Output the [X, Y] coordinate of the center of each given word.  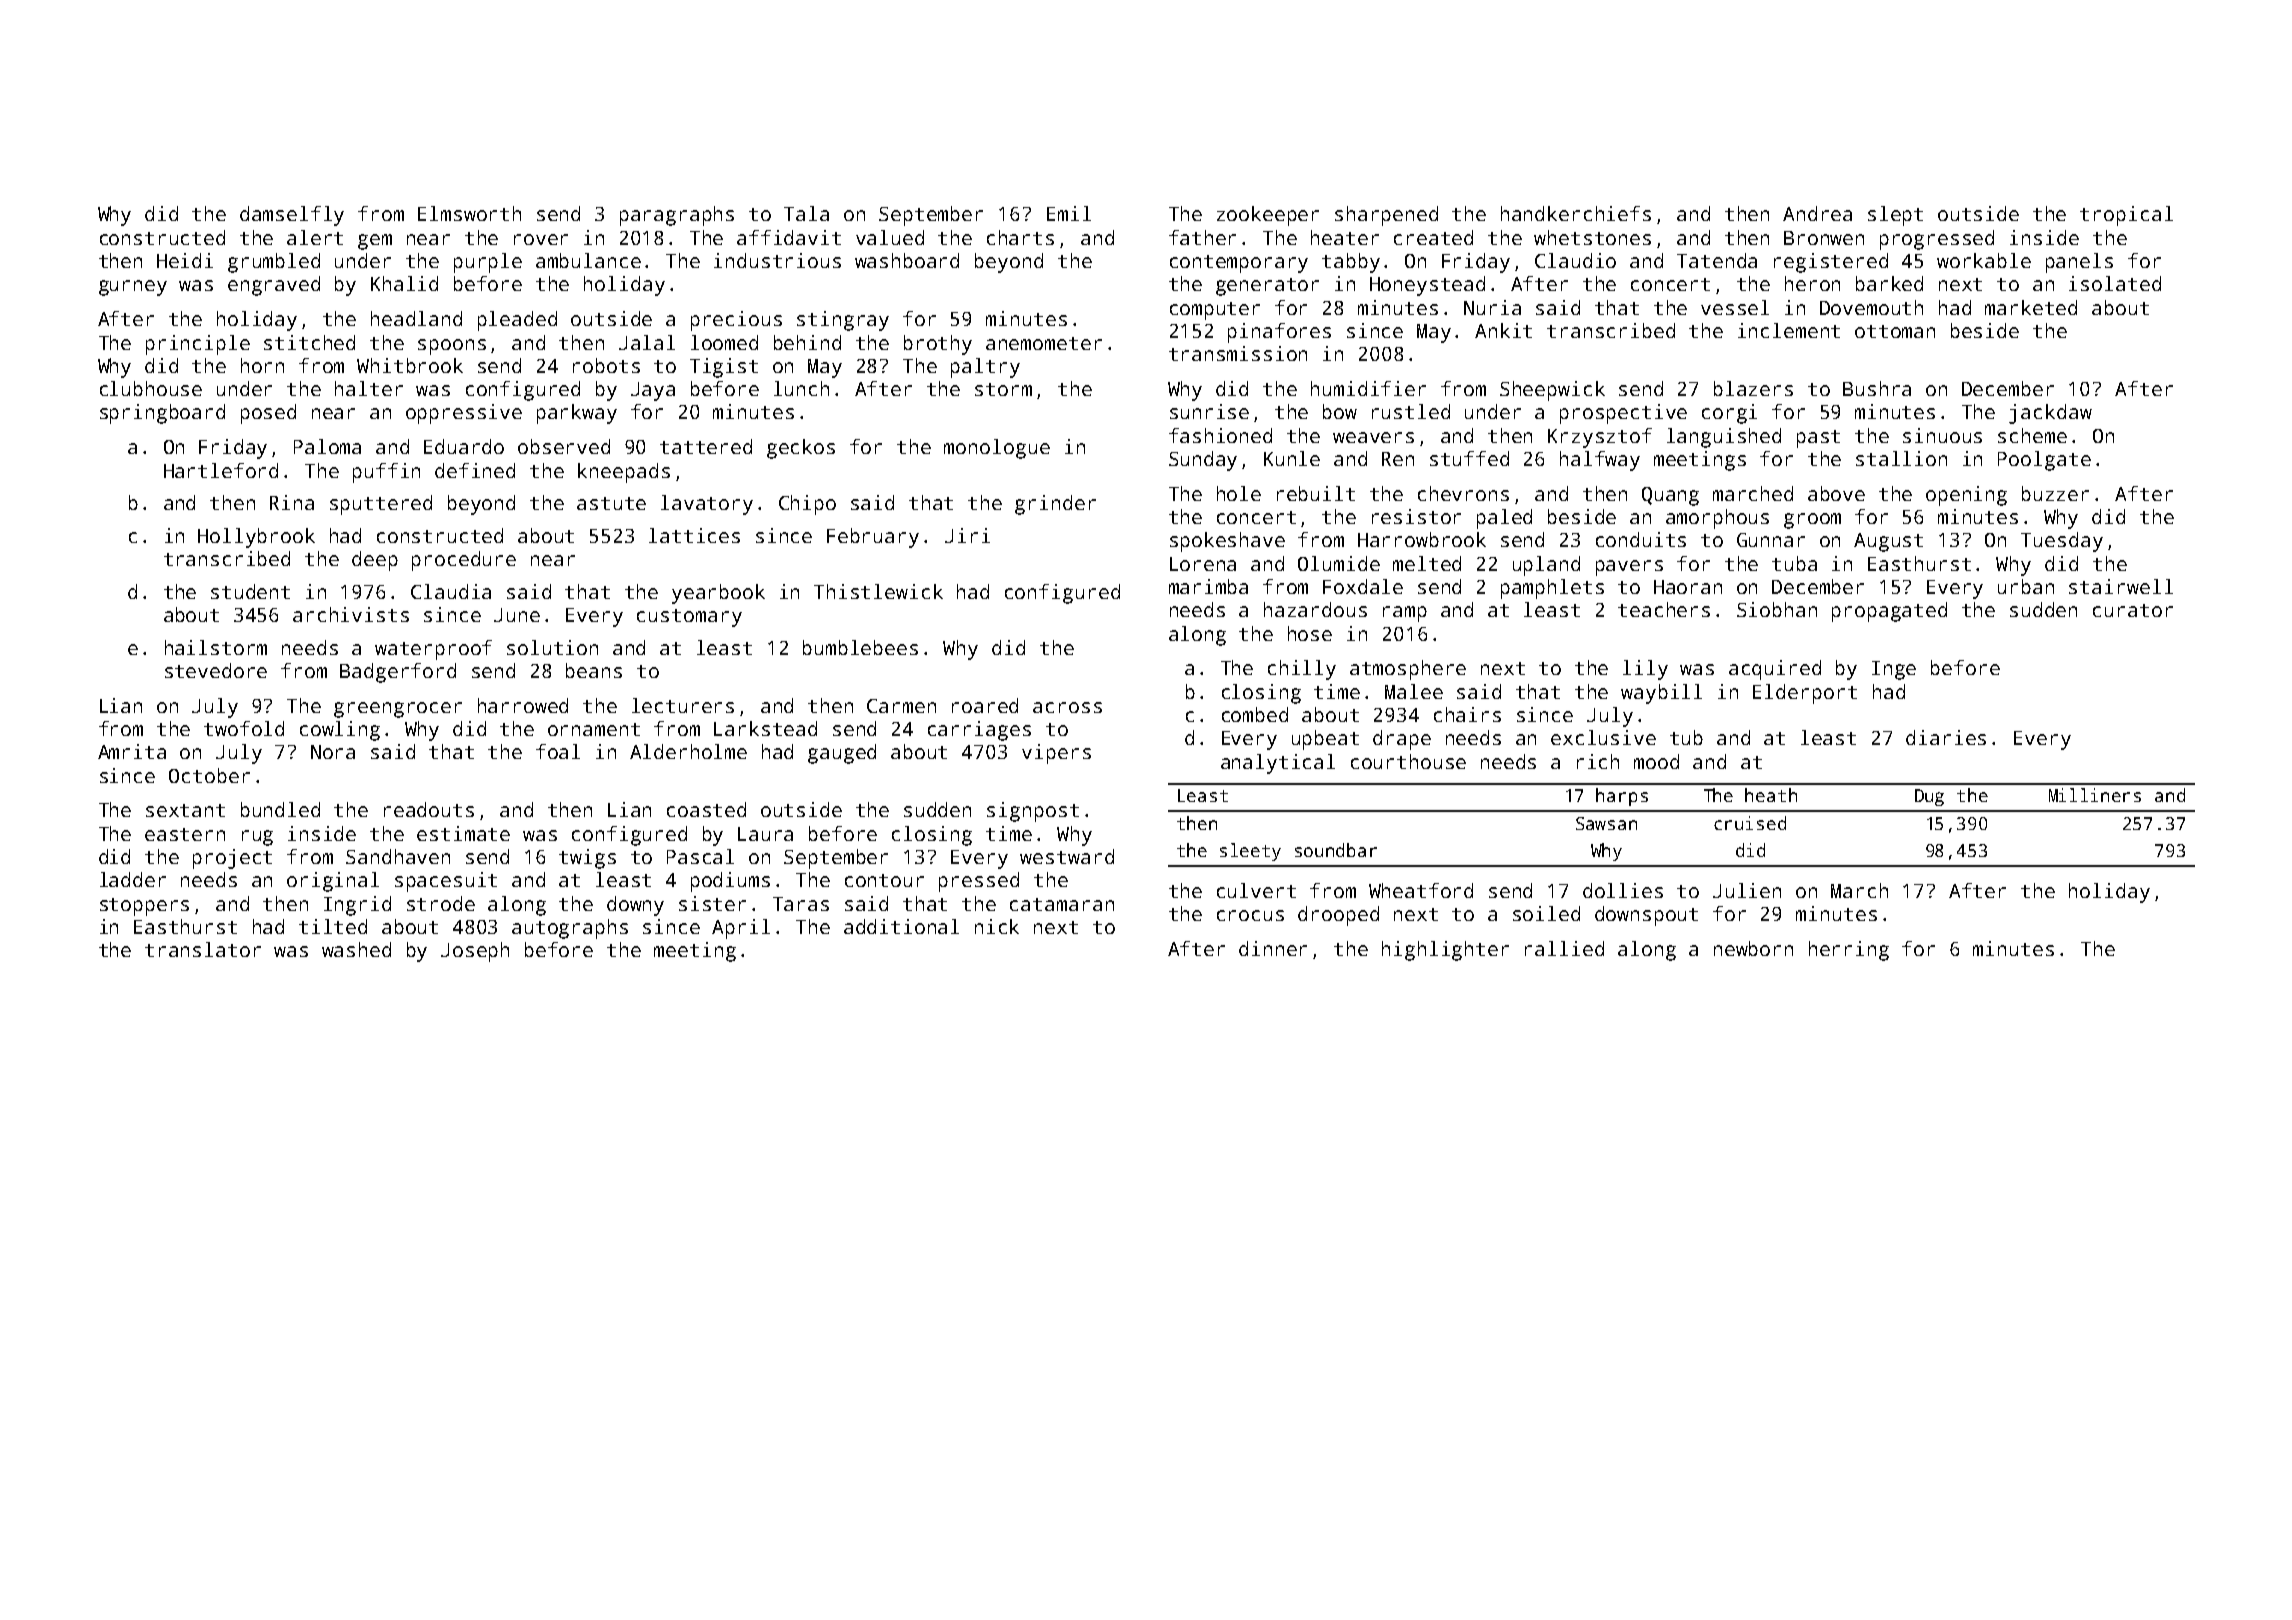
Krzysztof [1600, 438]
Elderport [1805, 694]
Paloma [327, 446]
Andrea [1817, 213]
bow [1340, 411]
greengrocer [398, 710]
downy [635, 906]
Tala [806, 213]
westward [1067, 856]
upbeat [1325, 740]
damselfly [292, 216]
